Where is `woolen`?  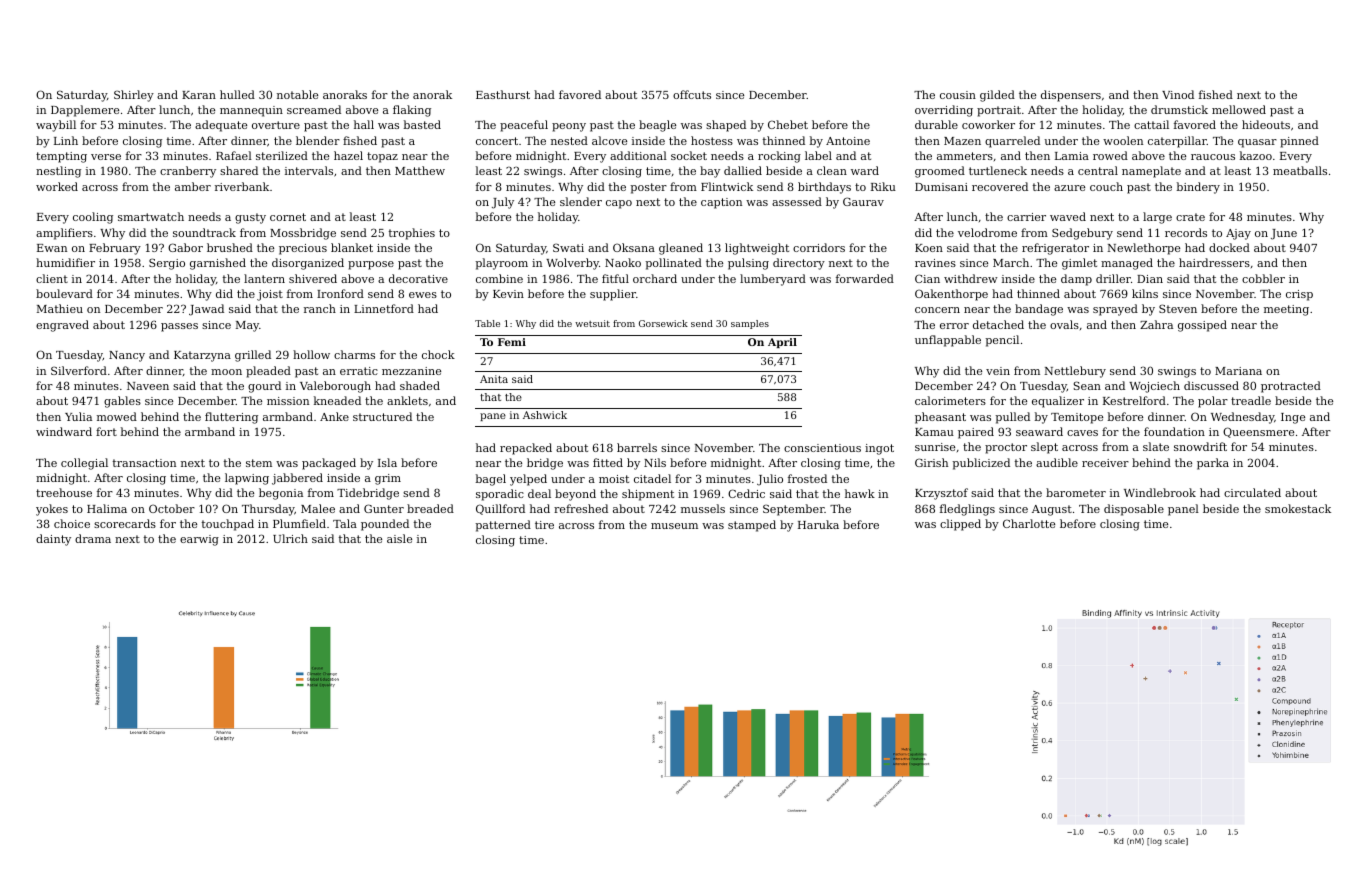 woolen is located at coordinates (1123, 140).
